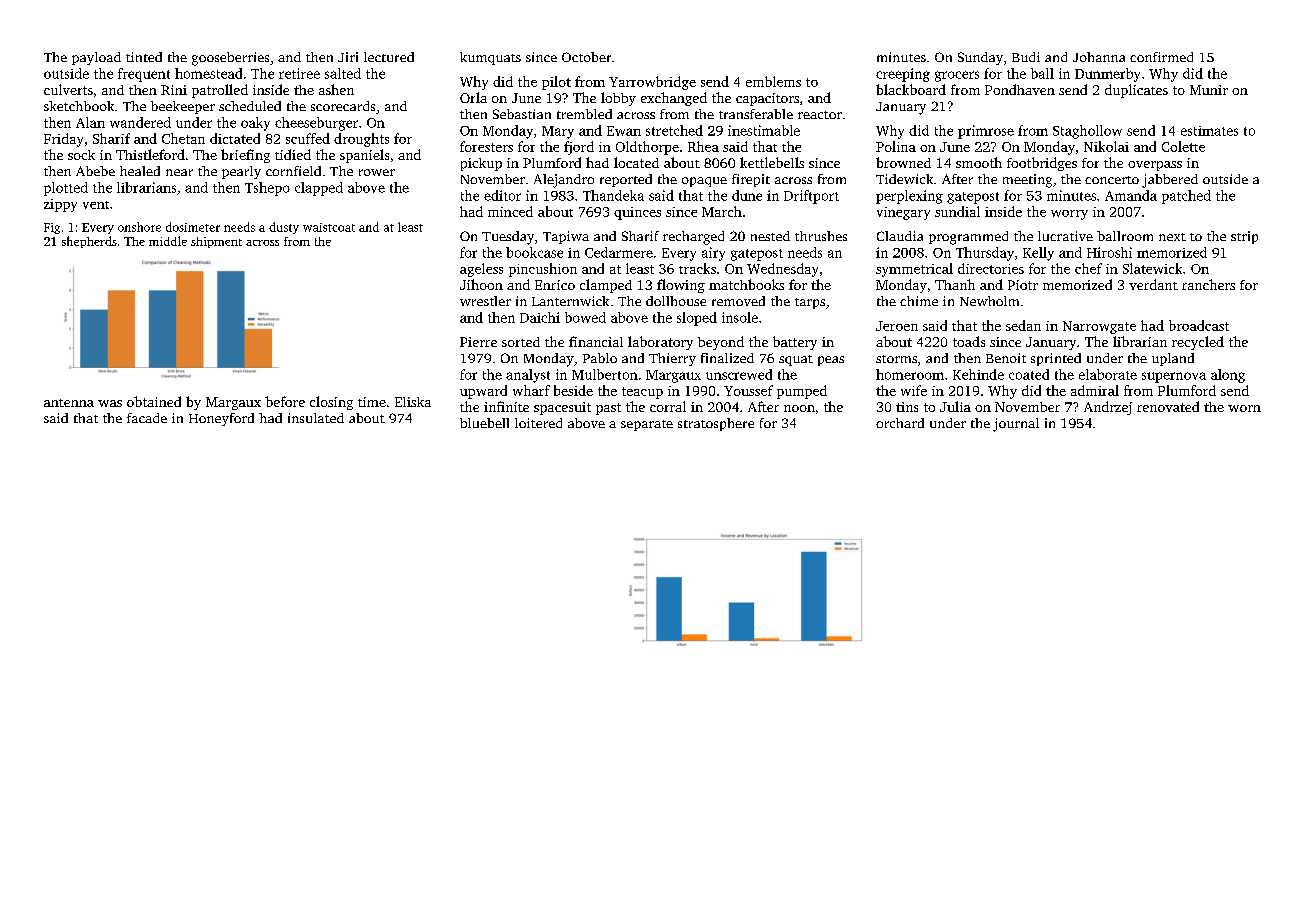 The image size is (1308, 924). What do you see at coordinates (1016, 425) in the screenshot?
I see `journal` at bounding box center [1016, 425].
